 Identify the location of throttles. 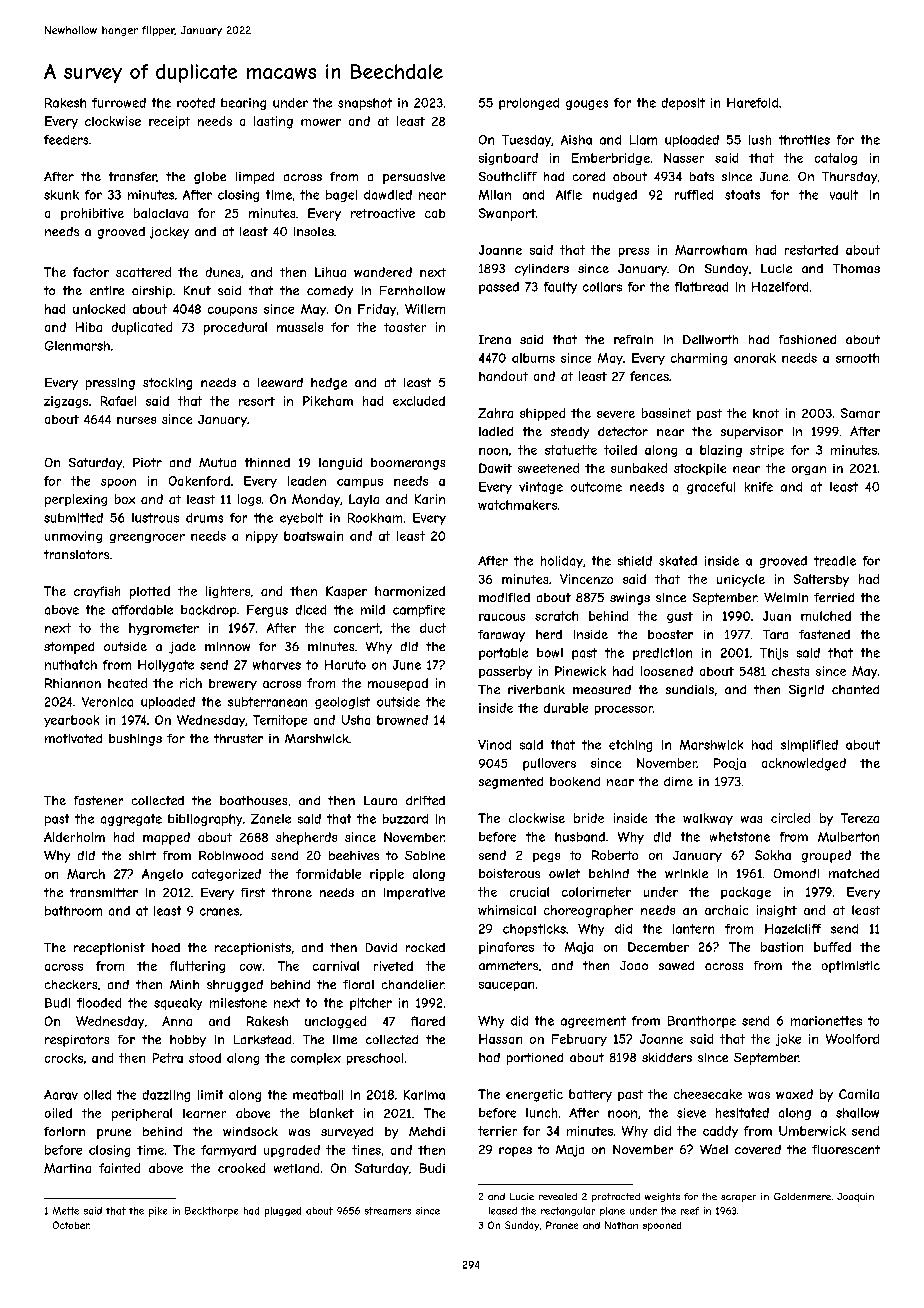
(804, 140).
